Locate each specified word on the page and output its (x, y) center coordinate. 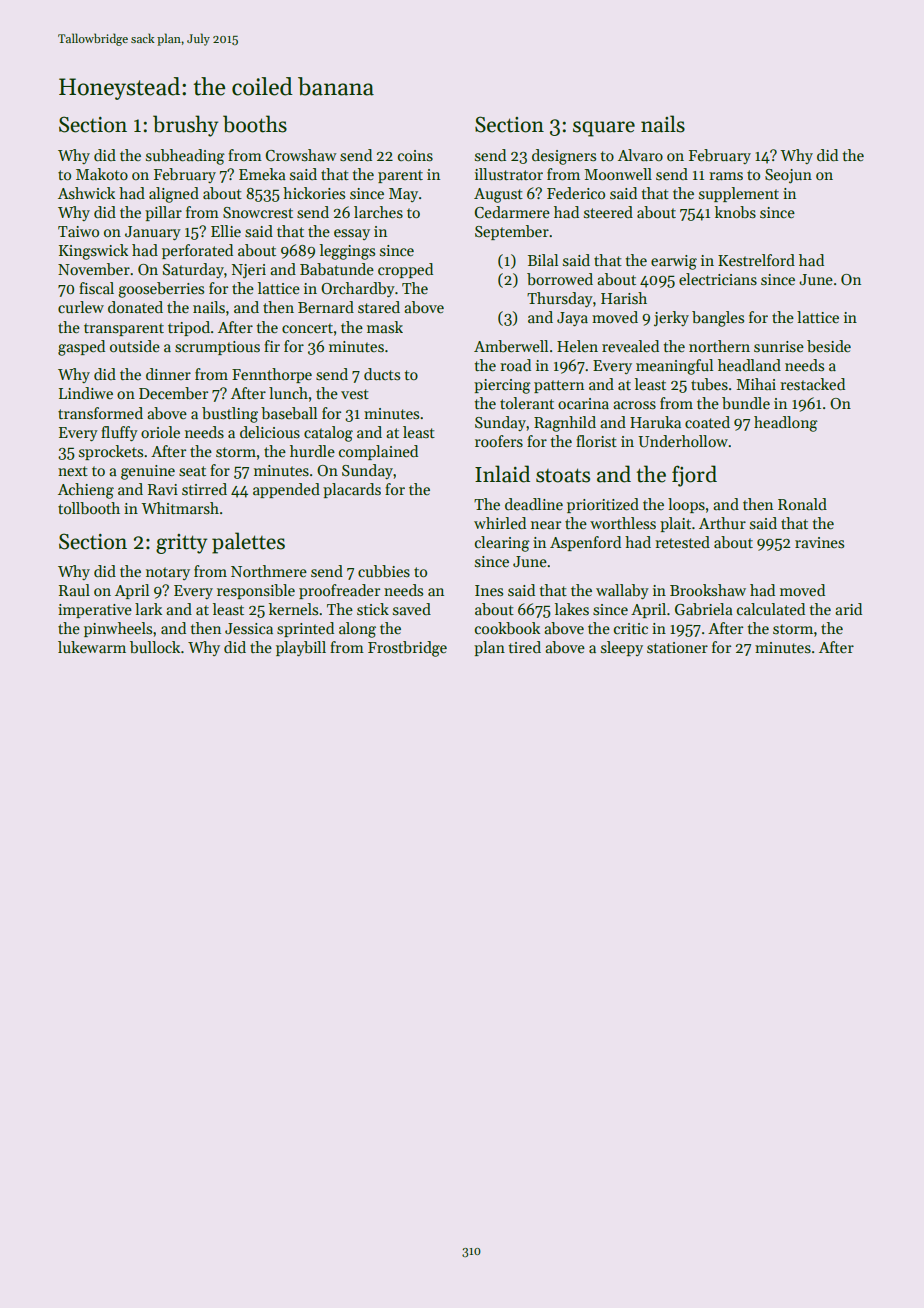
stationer (677, 647)
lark (148, 609)
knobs (735, 212)
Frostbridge (407, 649)
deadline (534, 504)
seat (192, 471)
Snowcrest (258, 213)
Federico (576, 193)
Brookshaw (708, 590)
